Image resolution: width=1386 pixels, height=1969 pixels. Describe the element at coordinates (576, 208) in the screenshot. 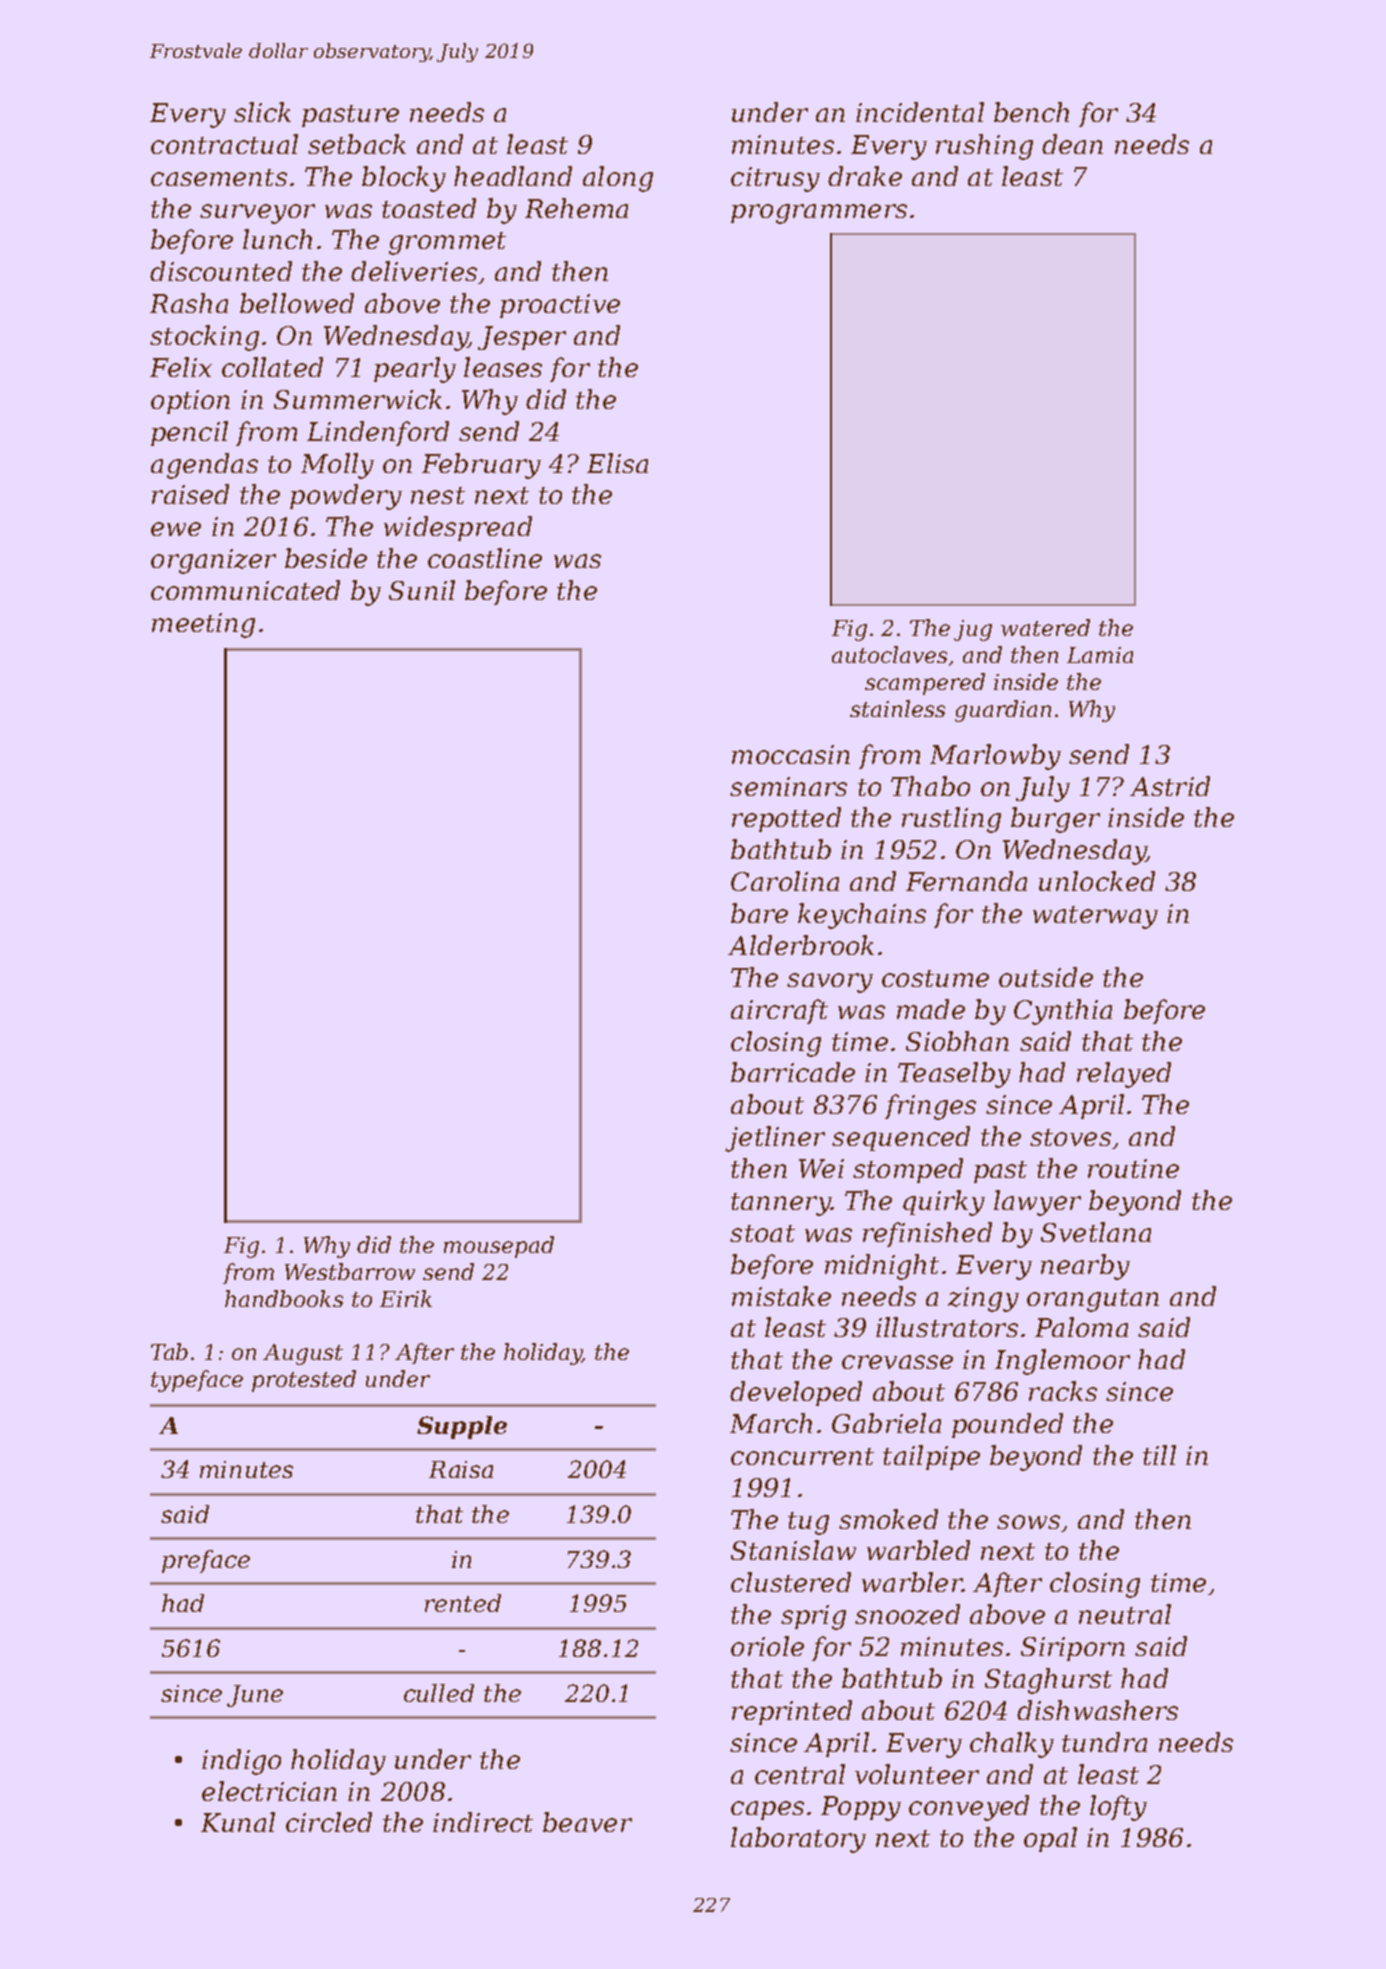

I see `Rehema` at that location.
